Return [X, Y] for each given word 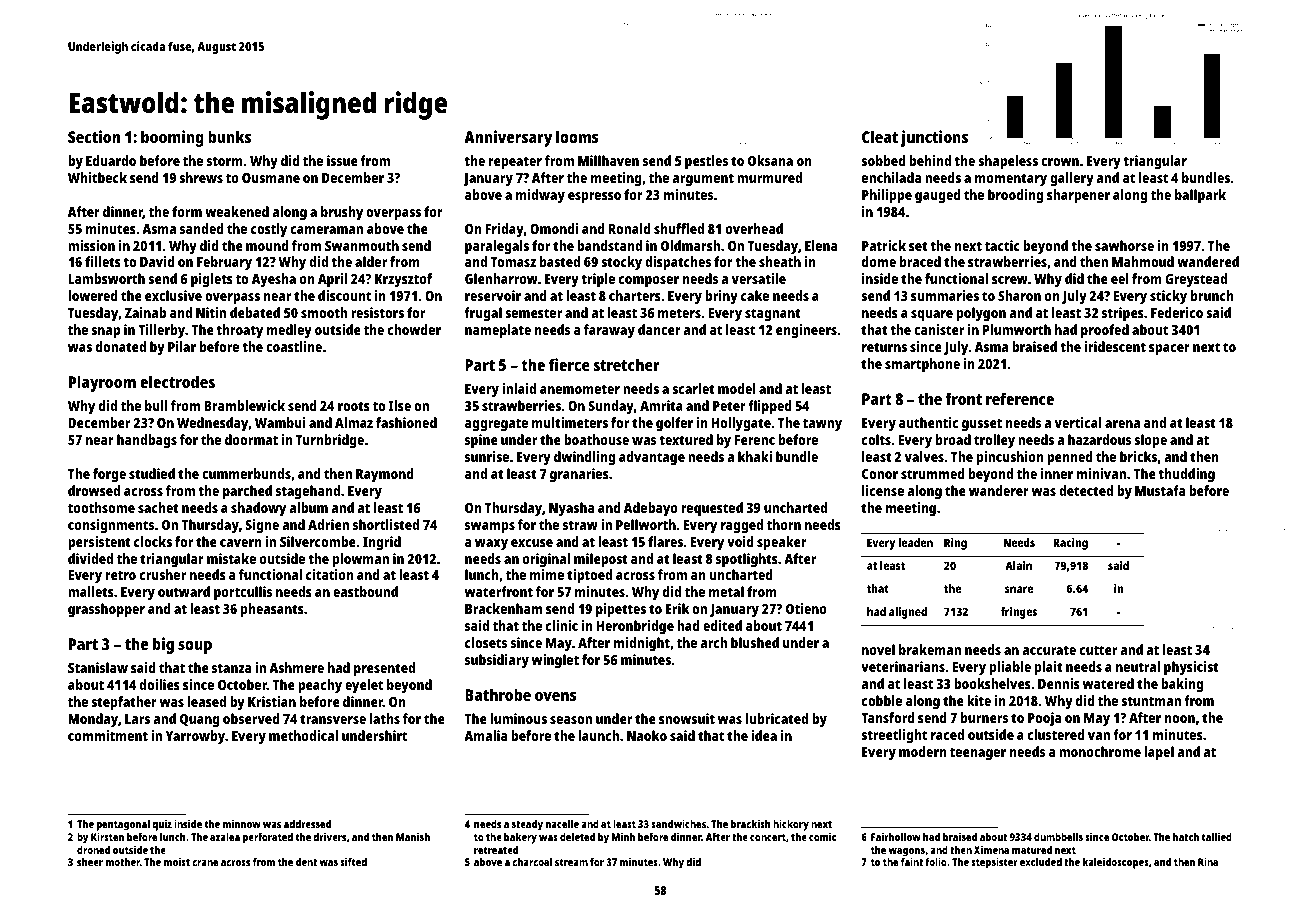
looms [577, 136]
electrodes [177, 381]
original [546, 560]
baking [1182, 685]
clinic [562, 625]
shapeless [1008, 162]
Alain [1018, 565]
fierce [569, 364]
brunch [1212, 295]
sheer [90, 862]
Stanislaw [98, 667]
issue [342, 160]
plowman [361, 560]
